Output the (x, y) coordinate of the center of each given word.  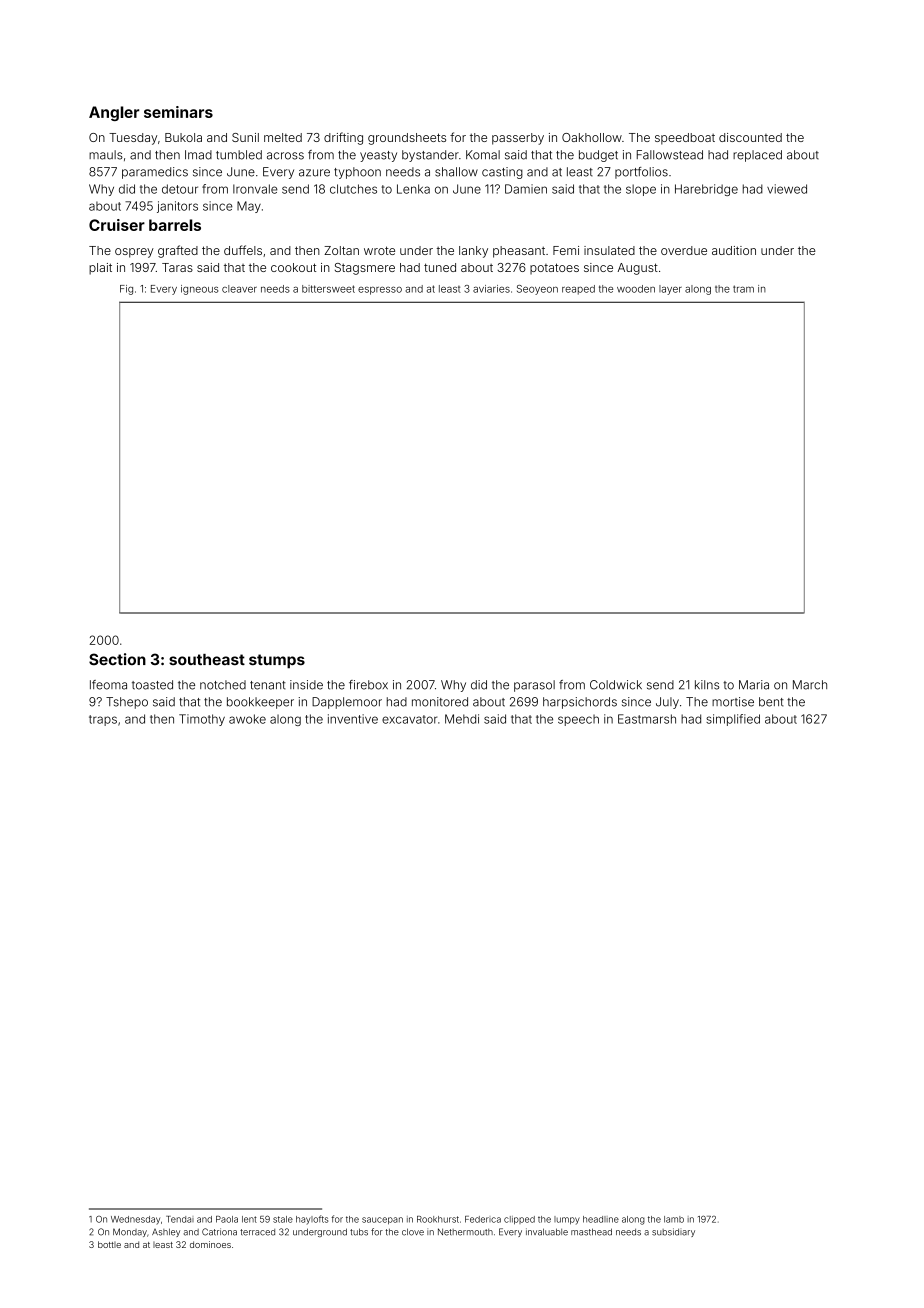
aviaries (491, 289)
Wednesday (135, 1220)
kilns (707, 685)
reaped (578, 290)
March (810, 685)
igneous (199, 290)
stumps (277, 661)
